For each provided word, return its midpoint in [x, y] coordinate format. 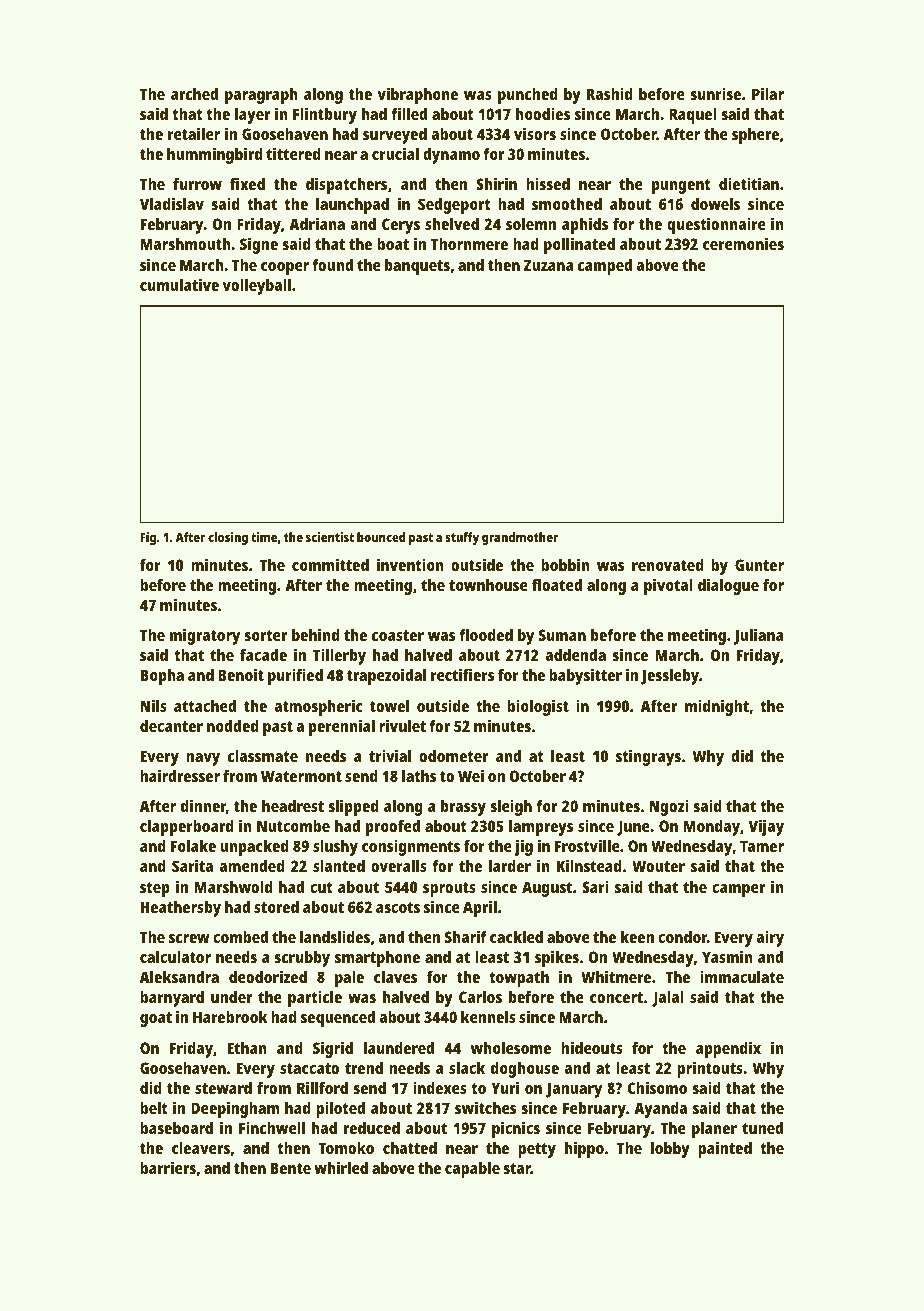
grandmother [520, 538]
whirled [341, 1167]
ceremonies [743, 243]
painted [725, 1149]
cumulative [179, 284]
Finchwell [272, 1127]
